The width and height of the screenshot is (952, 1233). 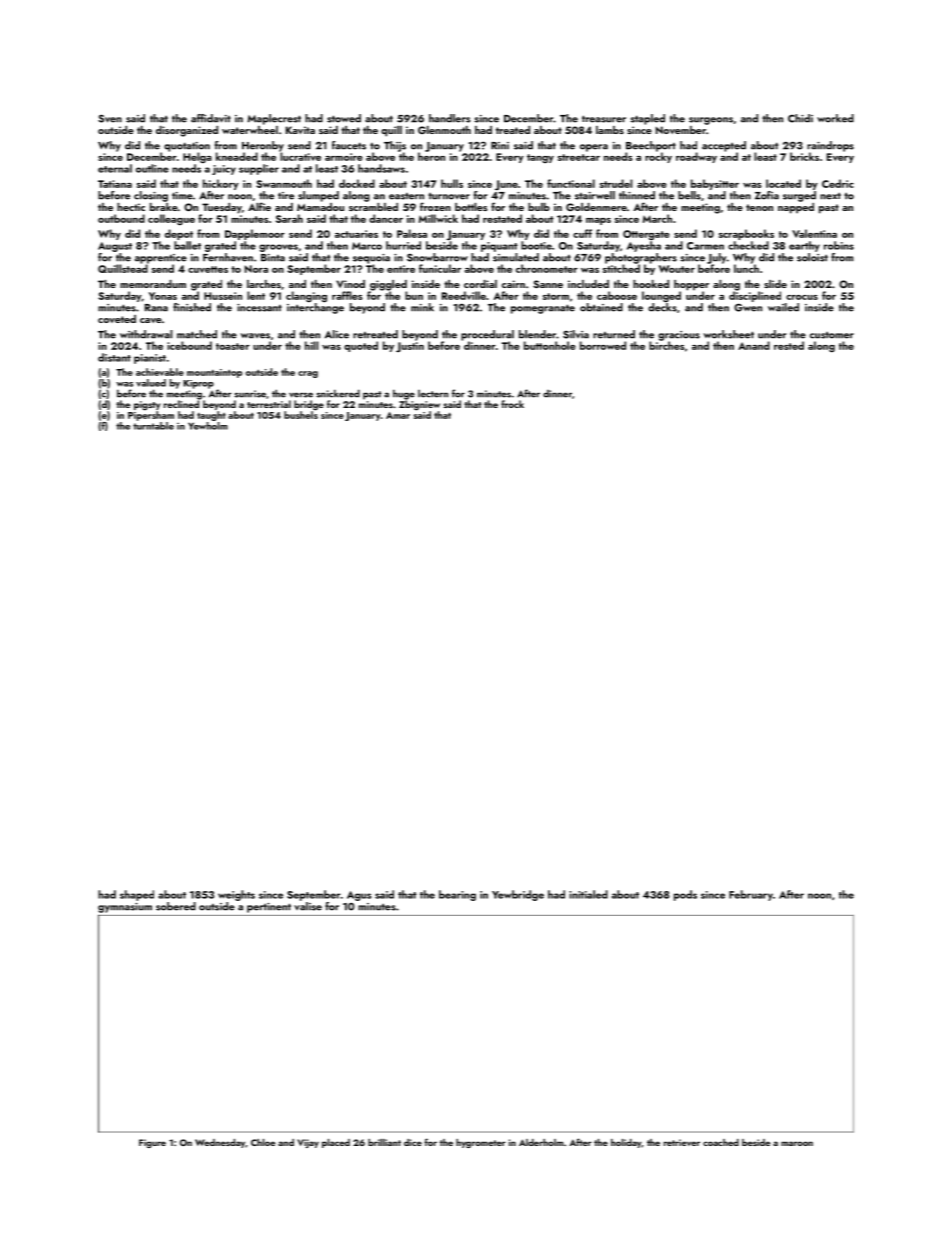 I want to click on frock, so click(x=512, y=404).
